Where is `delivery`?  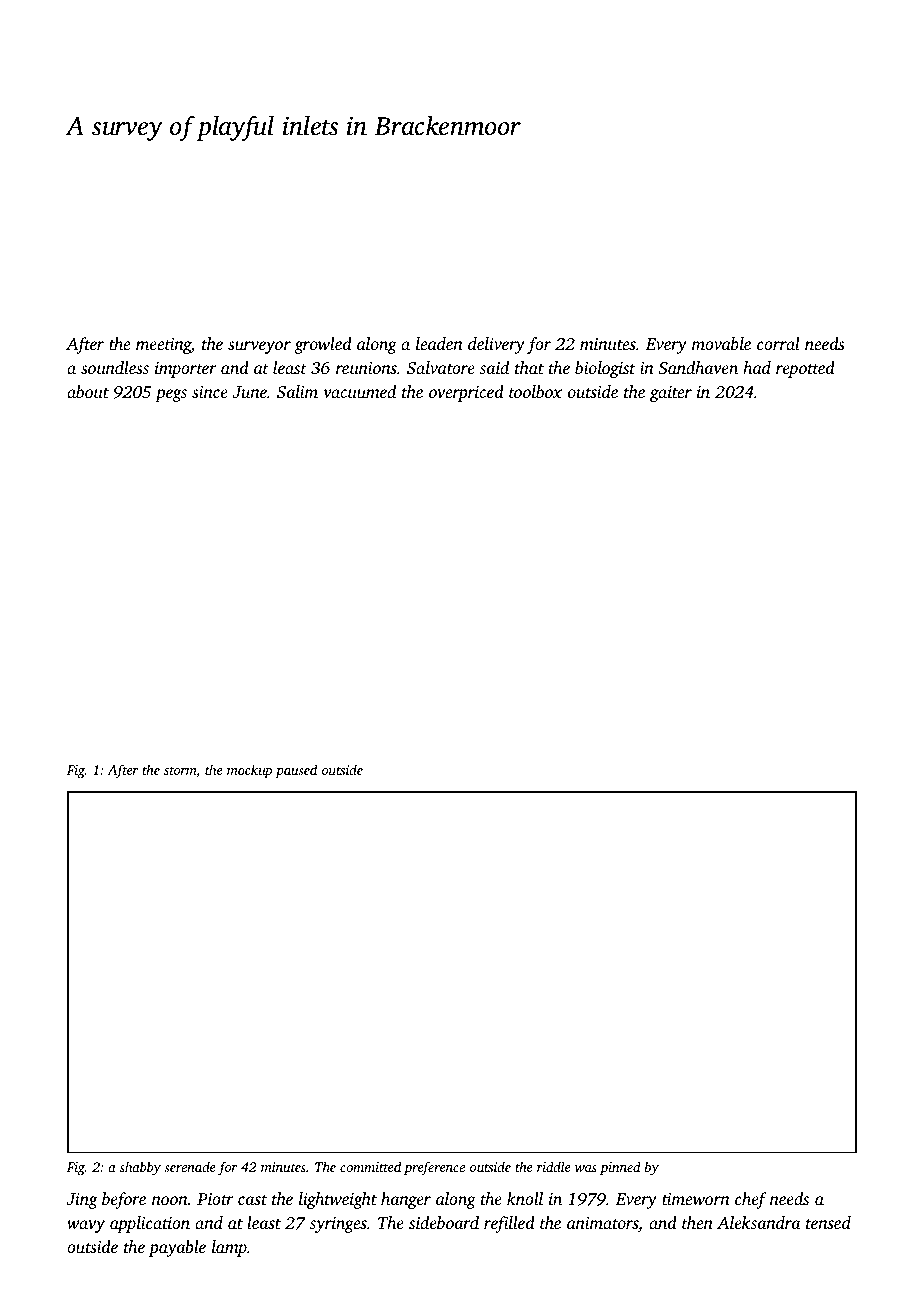
delivery is located at coordinates (496, 345).
